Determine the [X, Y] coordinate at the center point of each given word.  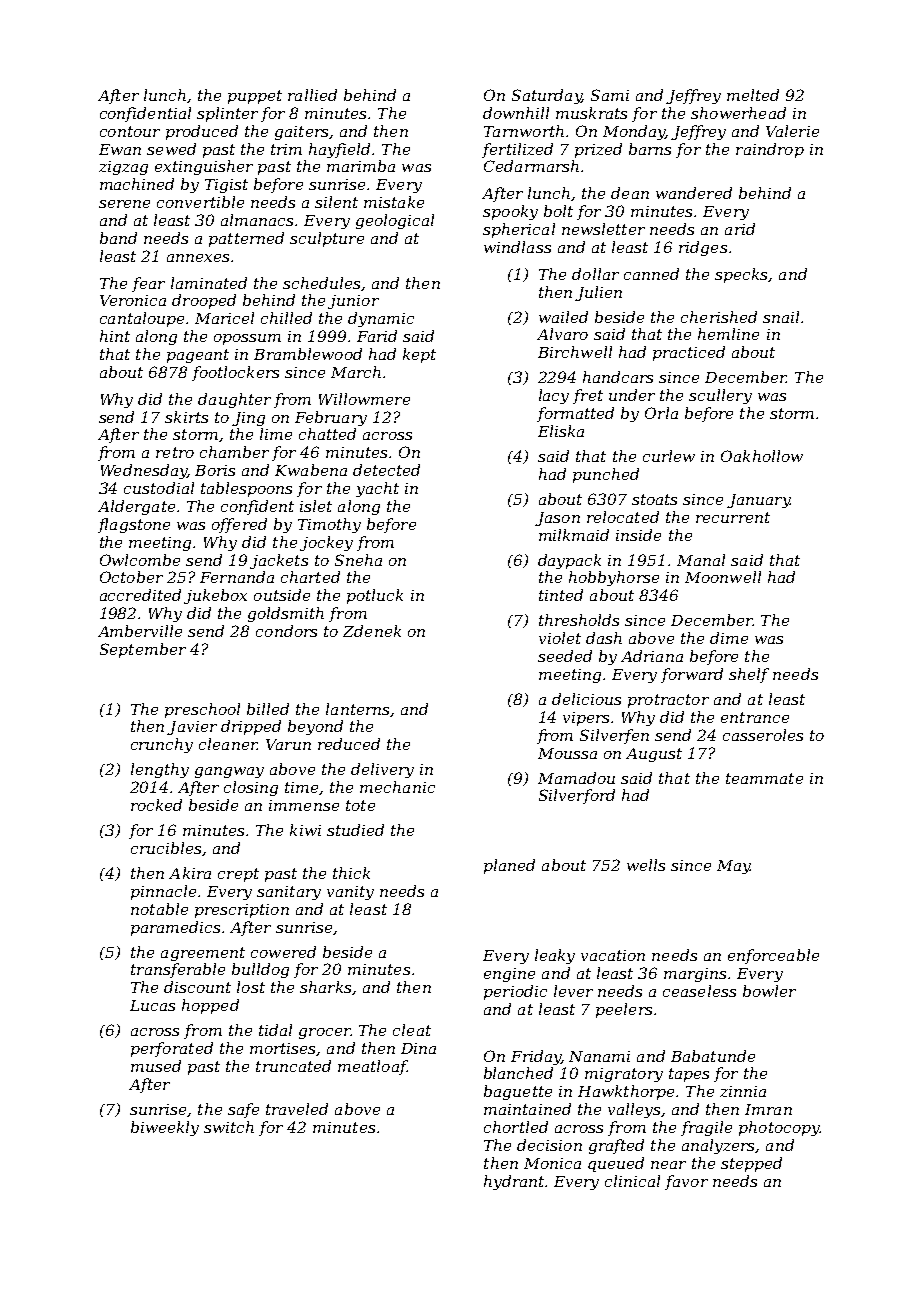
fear [148, 284]
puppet [255, 97]
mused [156, 1066]
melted [753, 95]
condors [286, 631]
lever [573, 991]
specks [741, 275]
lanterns [357, 709]
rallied [312, 95]
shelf [749, 675]
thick [351, 873]
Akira [190, 873]
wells [646, 865]
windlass [517, 247]
